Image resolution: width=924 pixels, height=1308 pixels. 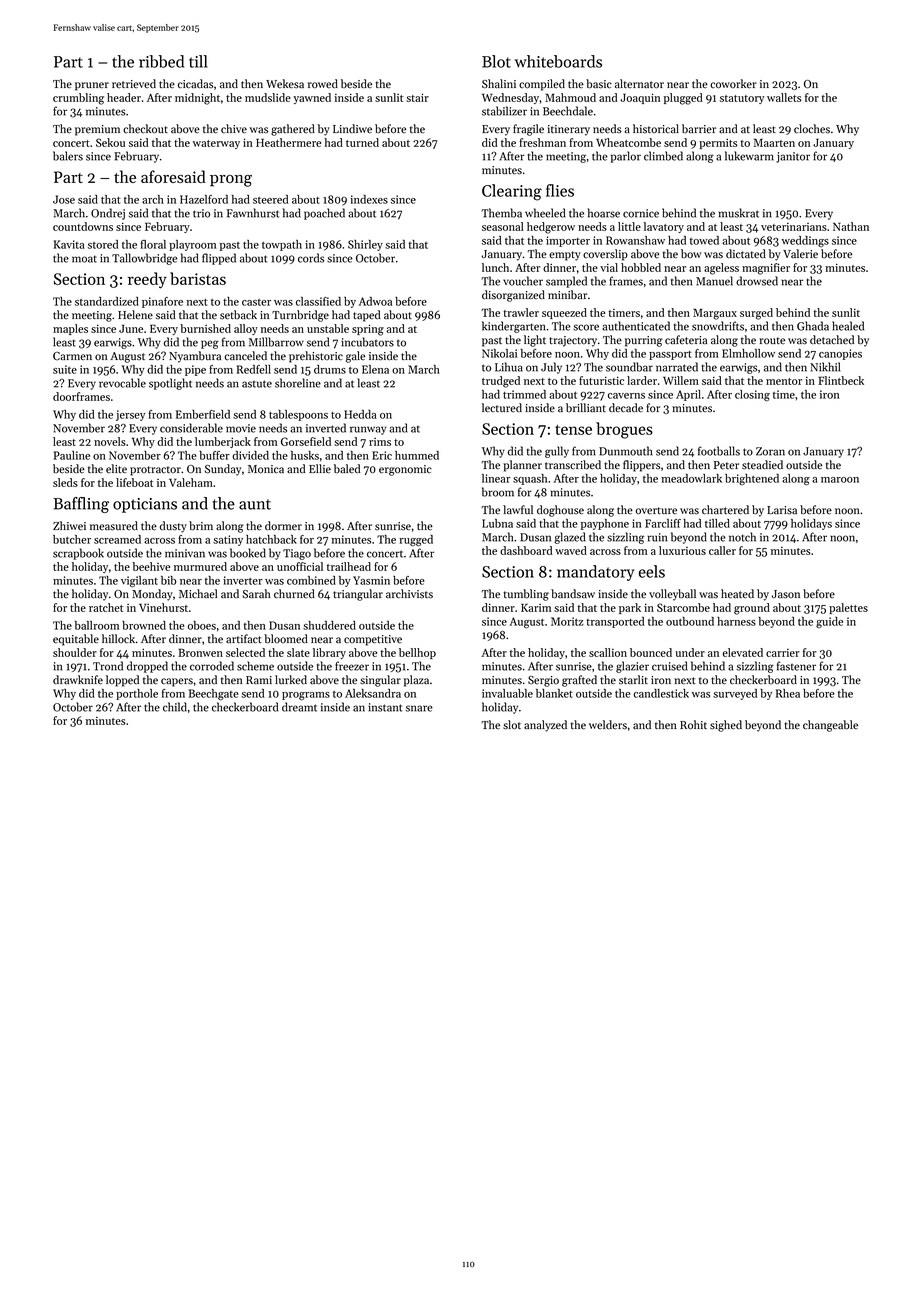 What do you see at coordinates (496, 61) in the image?
I see `Blot` at bounding box center [496, 61].
